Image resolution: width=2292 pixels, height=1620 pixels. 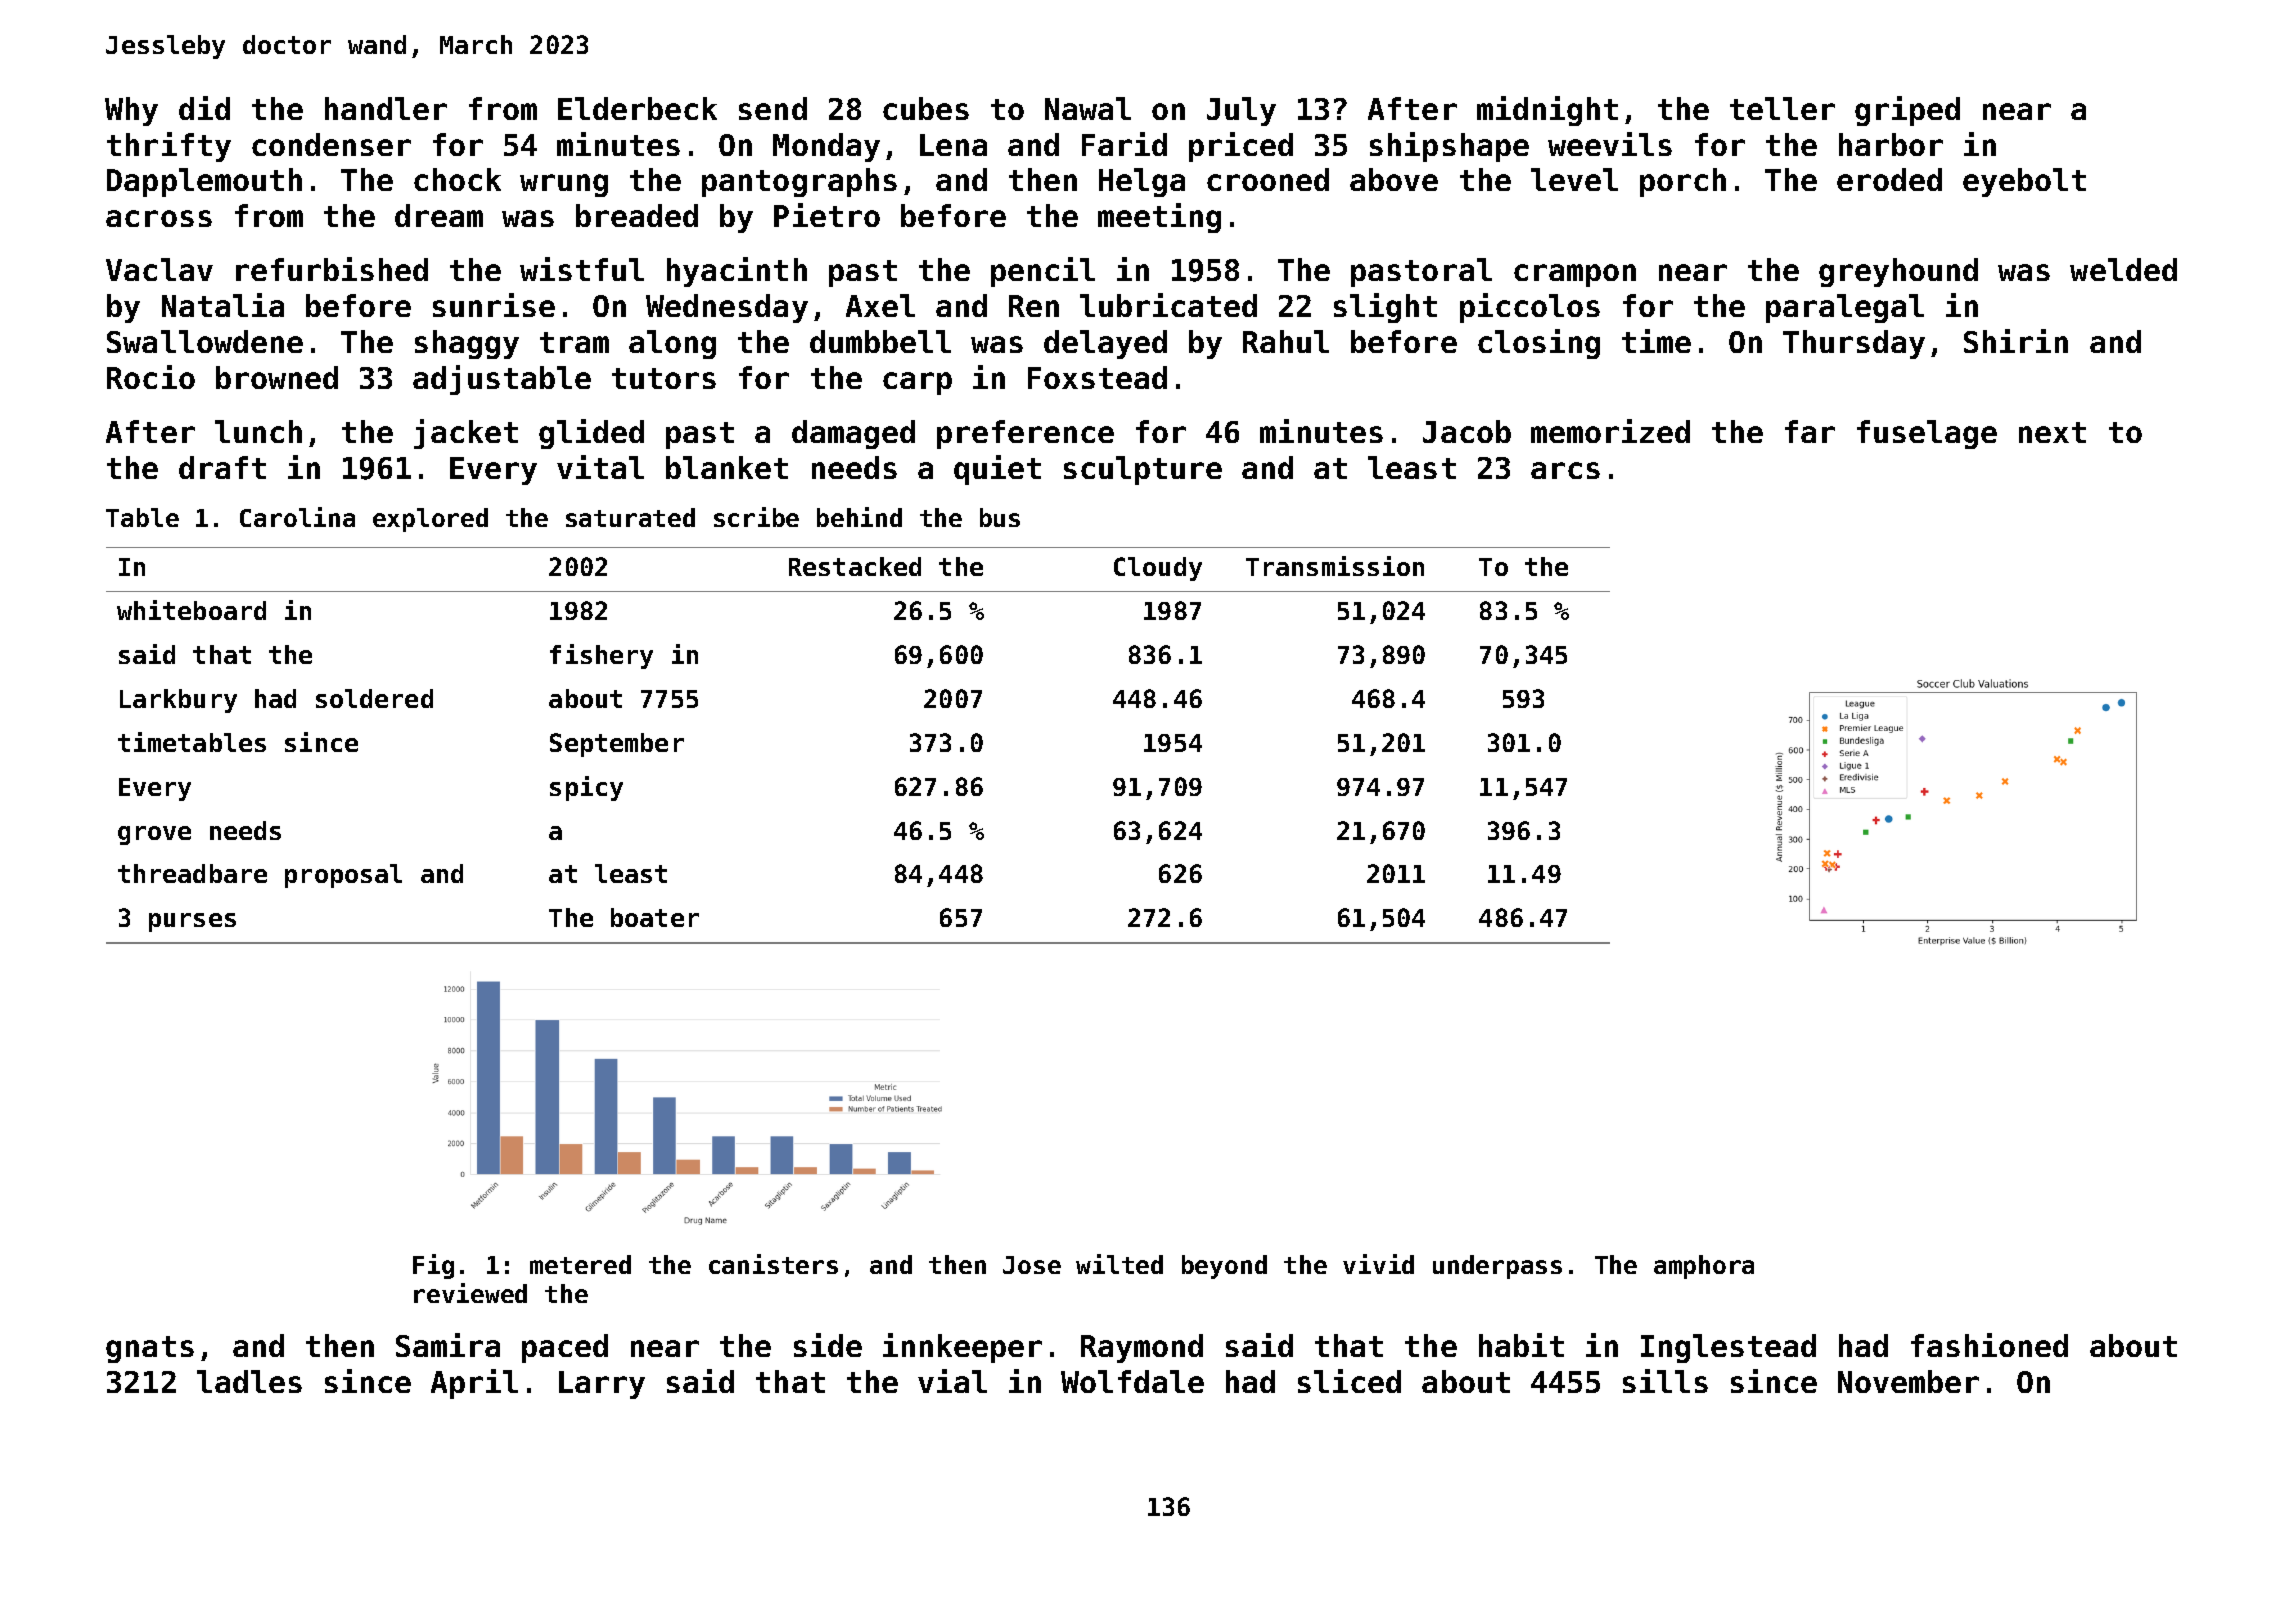 I want to click on wrung, so click(x=564, y=185).
